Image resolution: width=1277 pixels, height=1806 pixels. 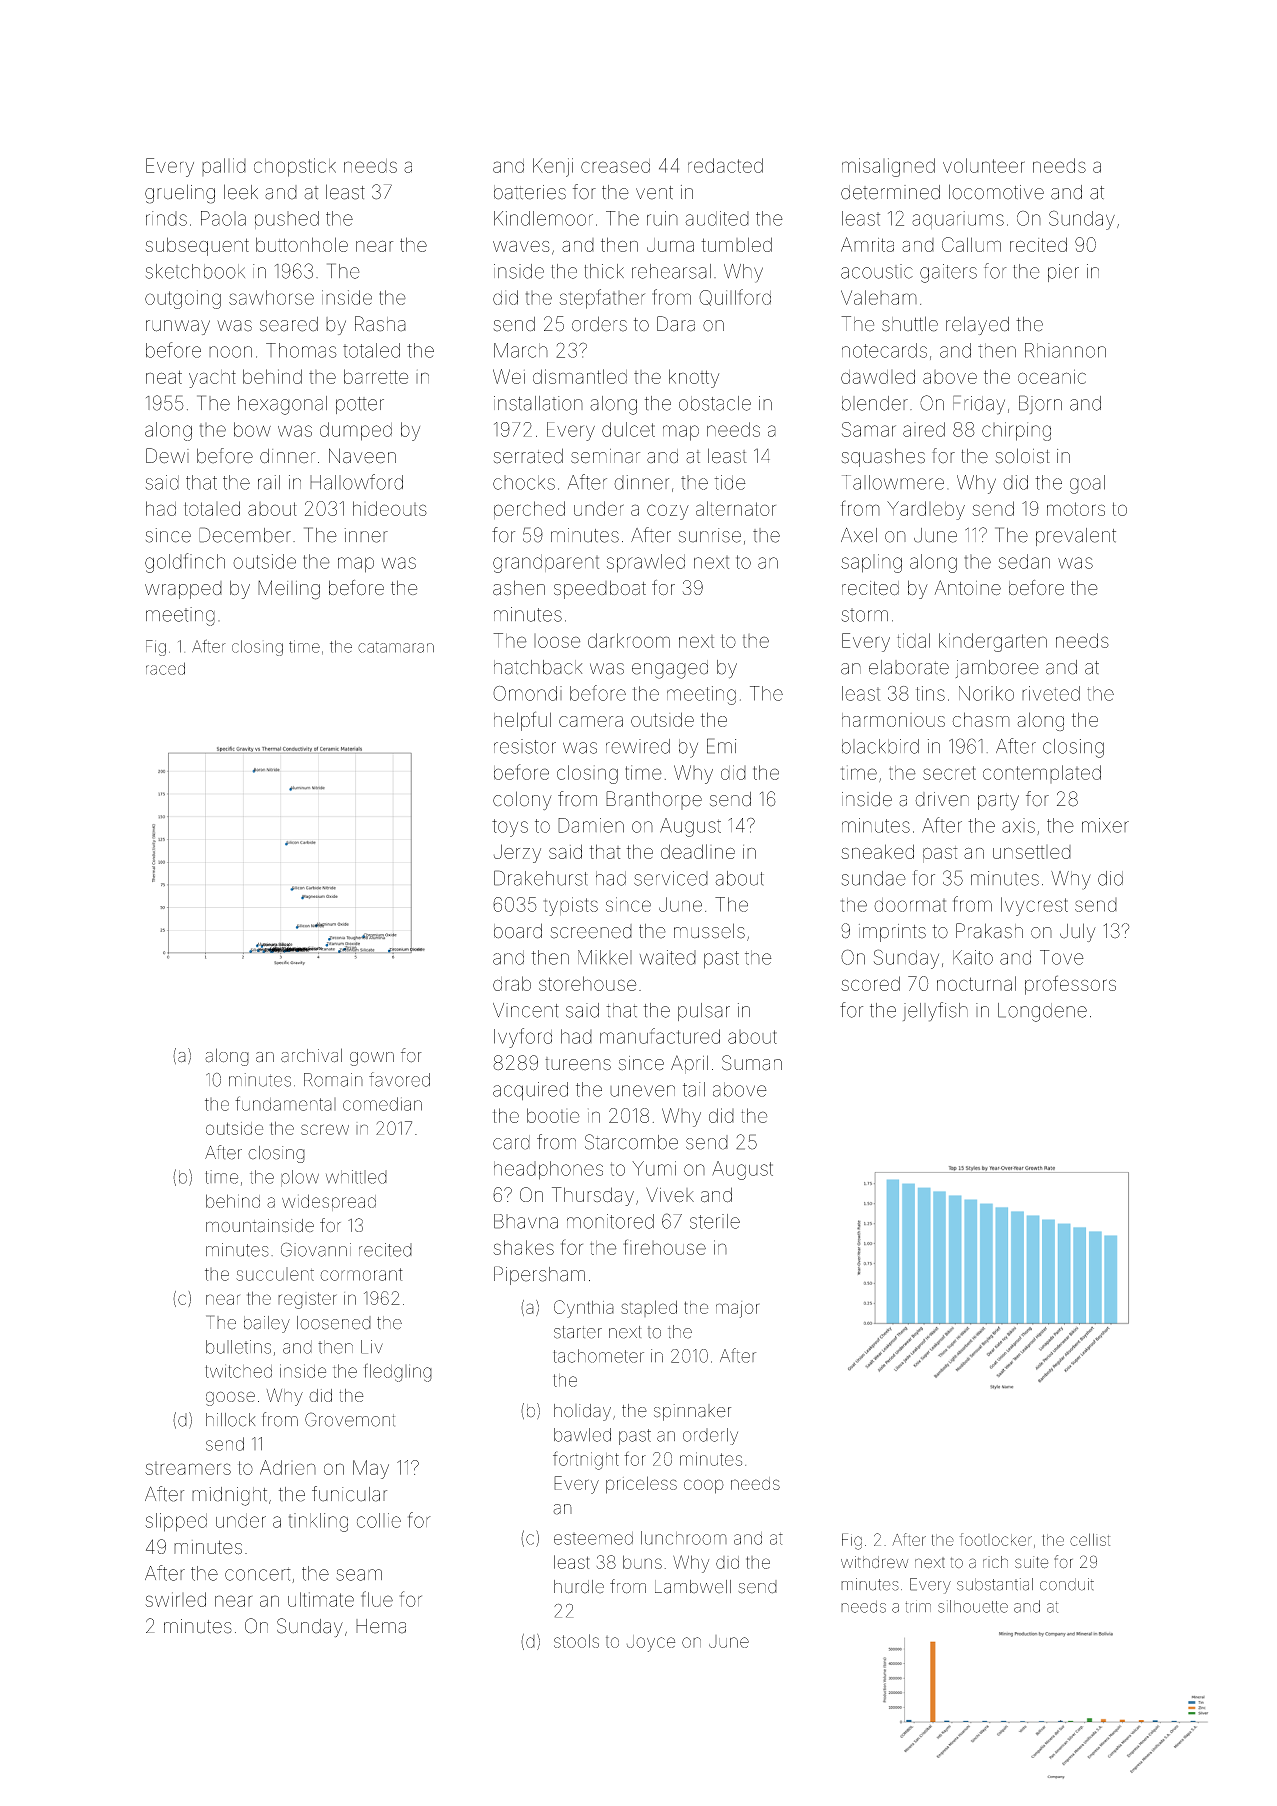 I want to click on doormat, so click(x=910, y=905).
